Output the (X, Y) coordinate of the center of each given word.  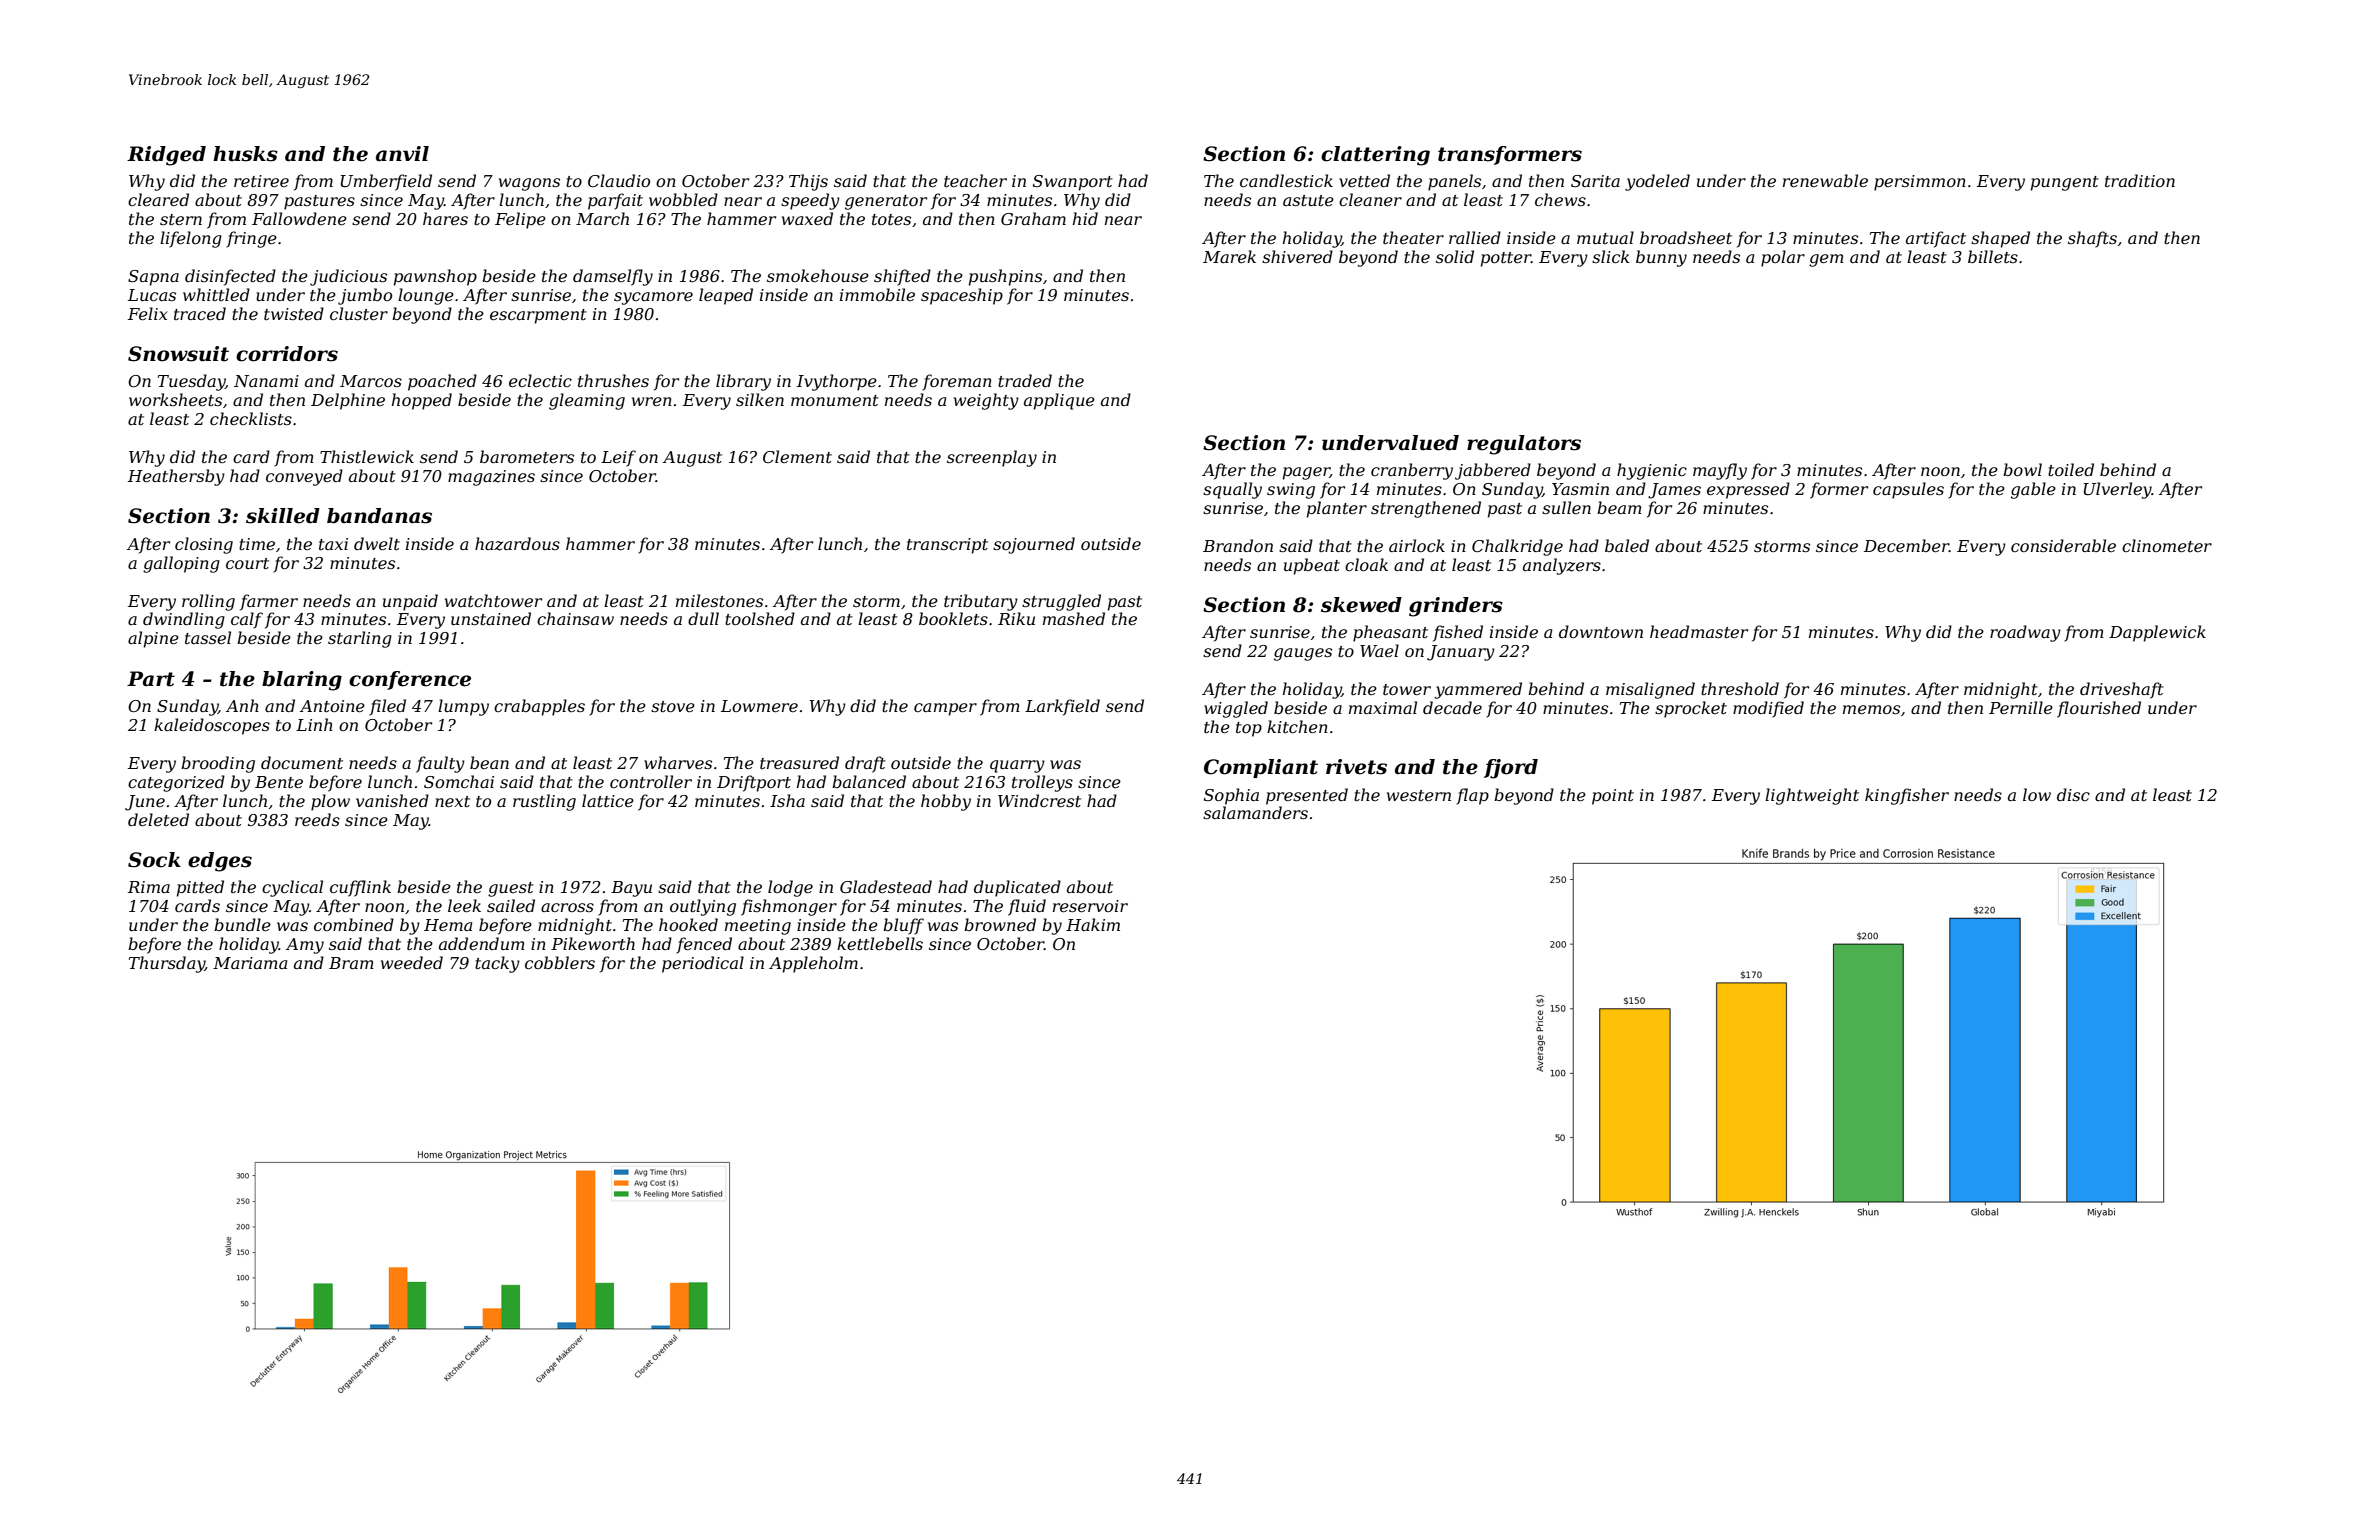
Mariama (250, 963)
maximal (1383, 707)
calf (247, 620)
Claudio (619, 180)
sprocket (1691, 709)
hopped (422, 401)
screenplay (992, 458)
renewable (1825, 180)
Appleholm (813, 964)
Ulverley (2118, 490)
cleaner (1370, 199)
